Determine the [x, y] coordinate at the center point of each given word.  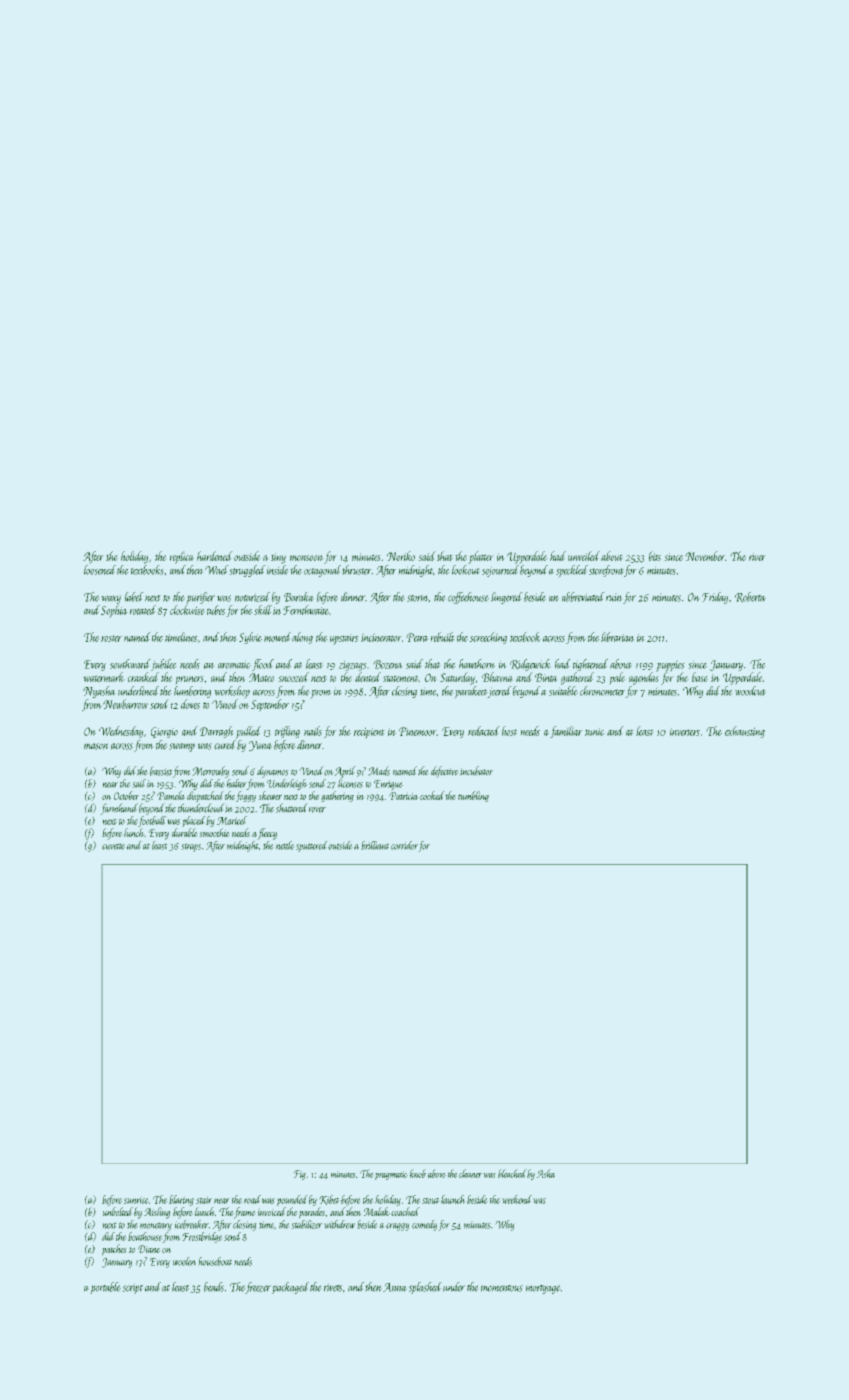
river [757, 557]
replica [182, 557]
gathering [337, 796]
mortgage [543, 1289]
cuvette [113, 846]
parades [312, 1213]
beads [214, 1287]
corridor [404, 845]
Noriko [401, 556]
